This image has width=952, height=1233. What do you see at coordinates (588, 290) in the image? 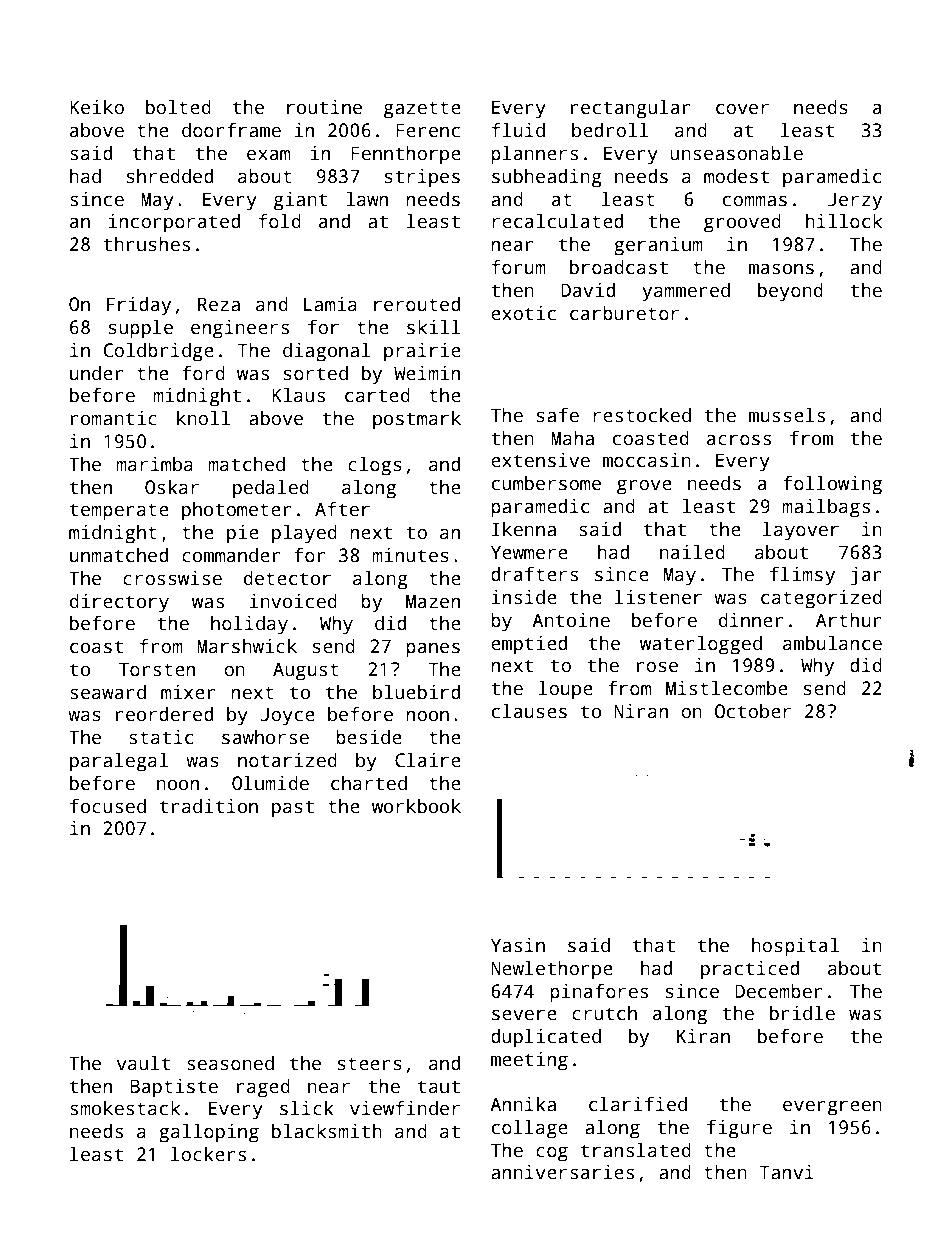
I see `David` at bounding box center [588, 290].
